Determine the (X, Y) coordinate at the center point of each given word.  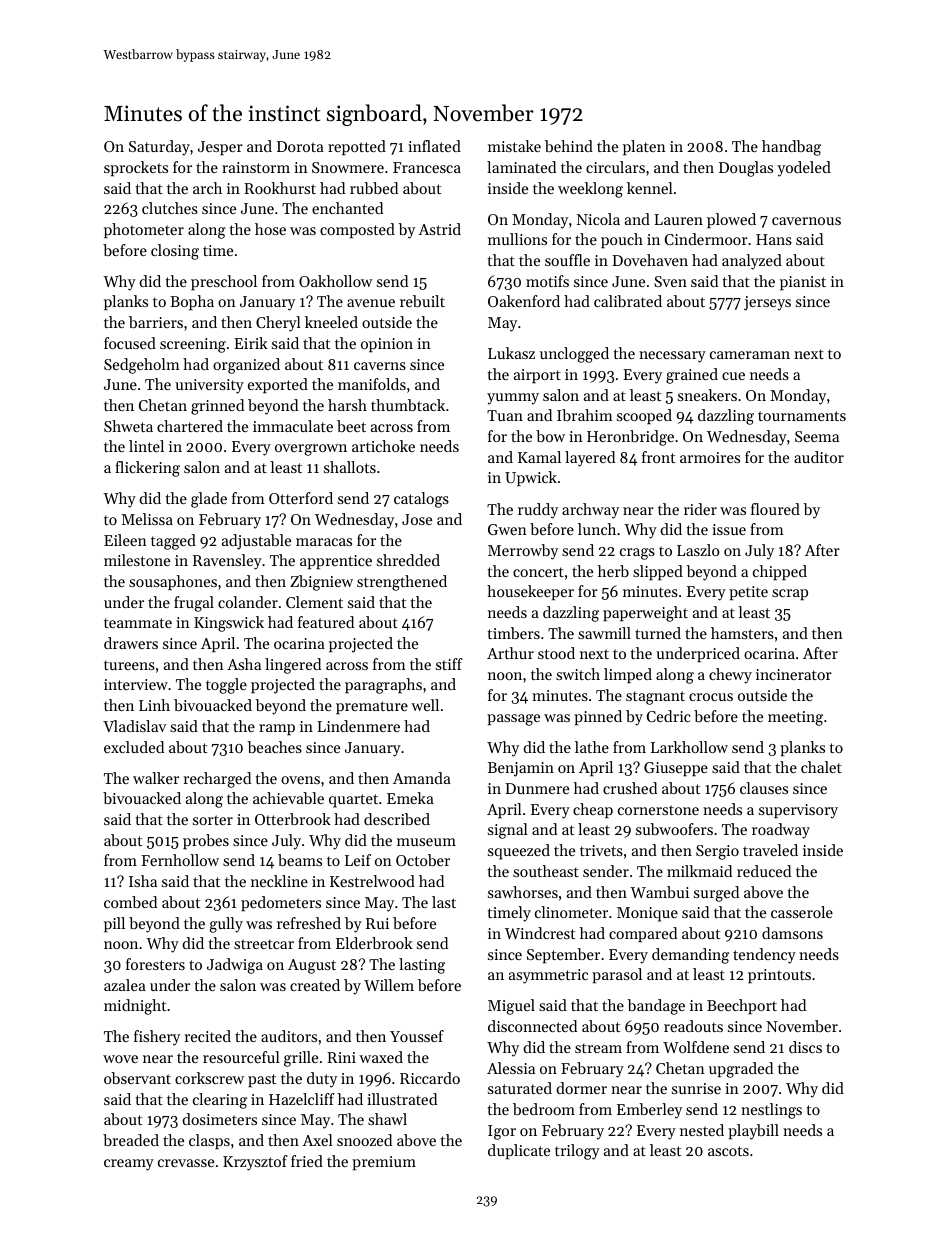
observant (137, 1078)
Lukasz (511, 353)
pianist (803, 283)
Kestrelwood (372, 881)
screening (193, 345)
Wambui (659, 892)
